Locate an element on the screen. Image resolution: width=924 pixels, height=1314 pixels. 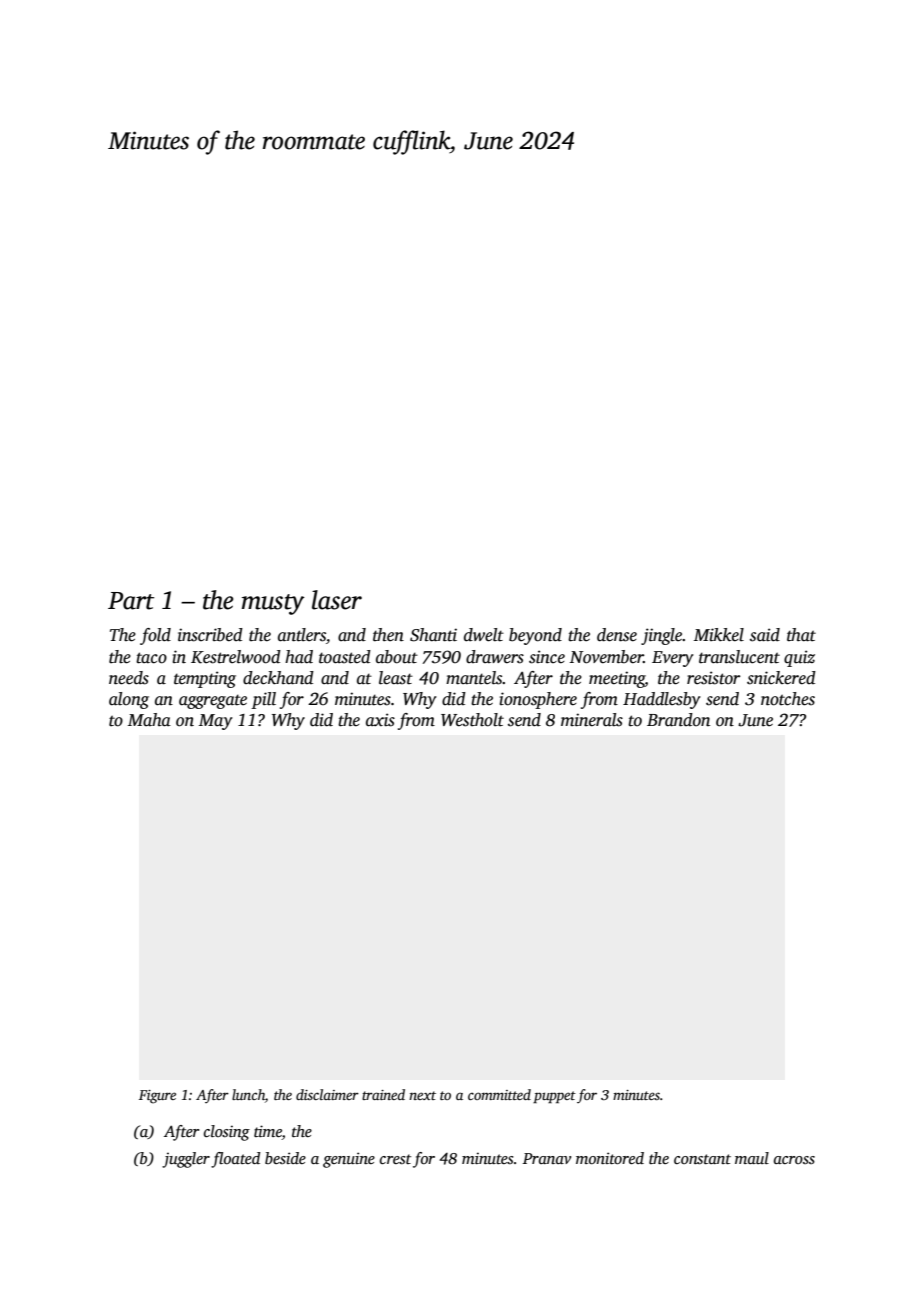
juggler is located at coordinates (186, 1160).
